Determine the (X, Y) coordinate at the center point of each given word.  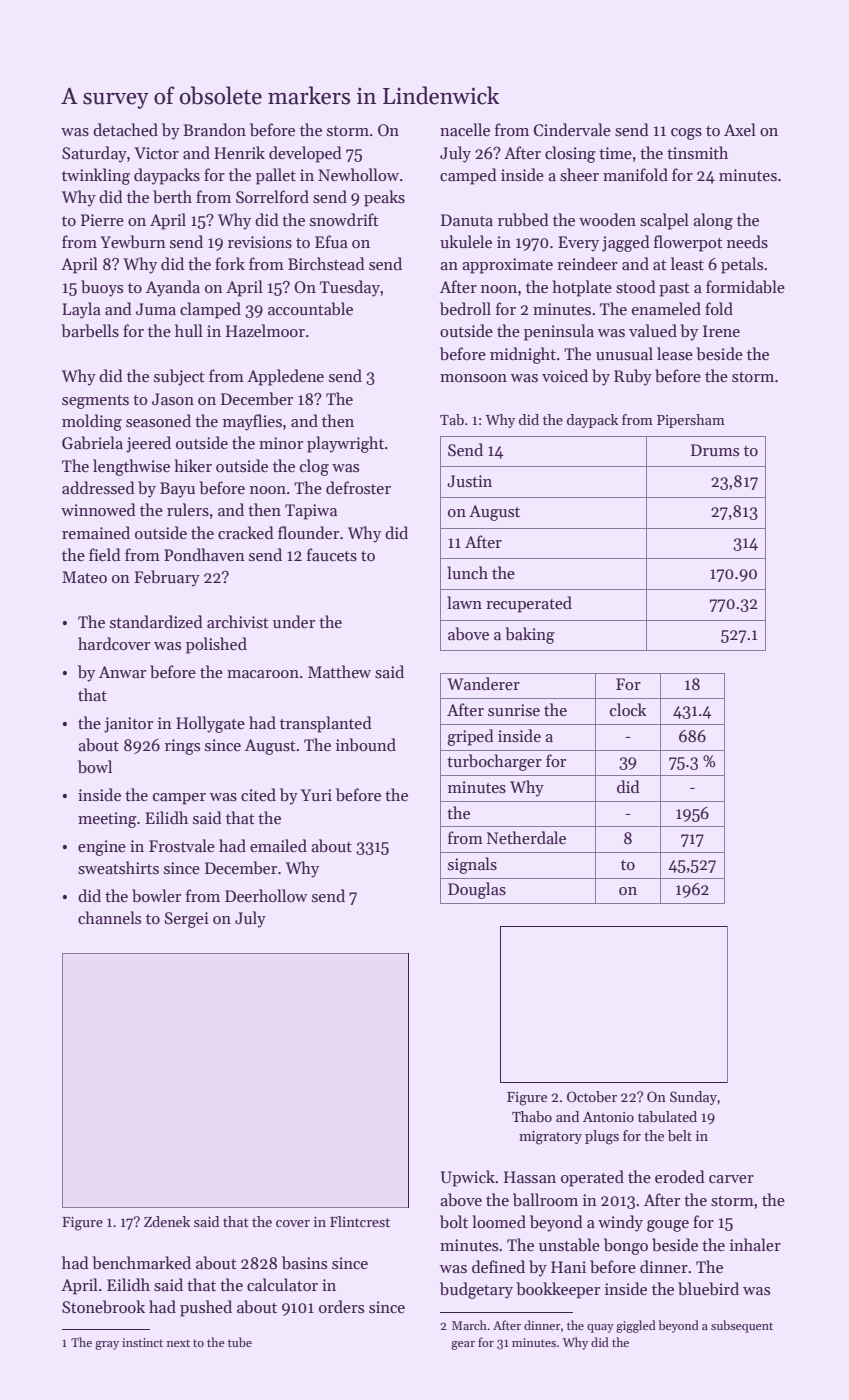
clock (628, 709)
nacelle (465, 129)
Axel (740, 129)
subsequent (742, 1326)
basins (304, 1263)
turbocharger (494, 762)
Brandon (214, 129)
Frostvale (182, 845)
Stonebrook (103, 1307)
